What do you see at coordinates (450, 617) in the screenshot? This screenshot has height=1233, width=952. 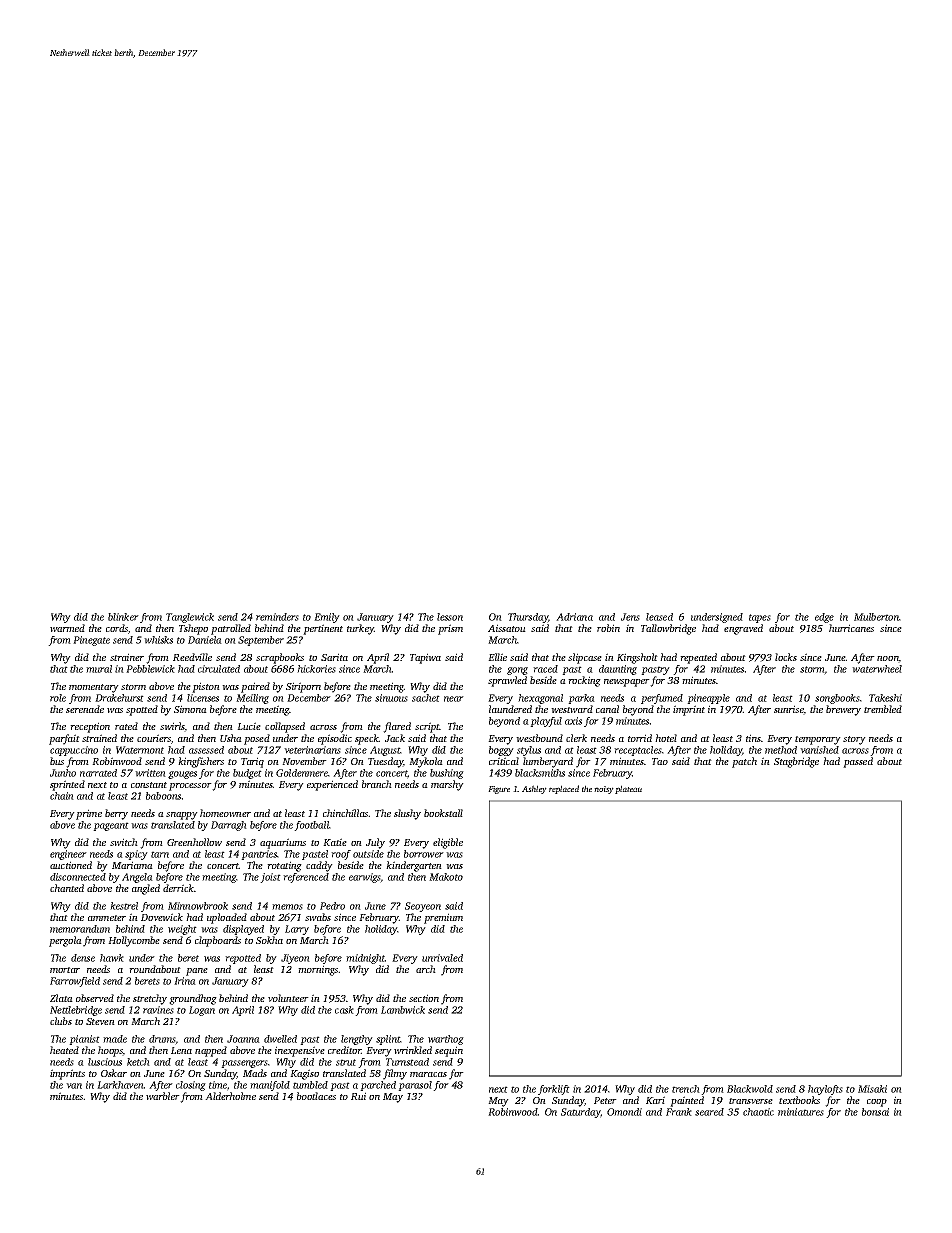 I see `lesson` at bounding box center [450, 617].
